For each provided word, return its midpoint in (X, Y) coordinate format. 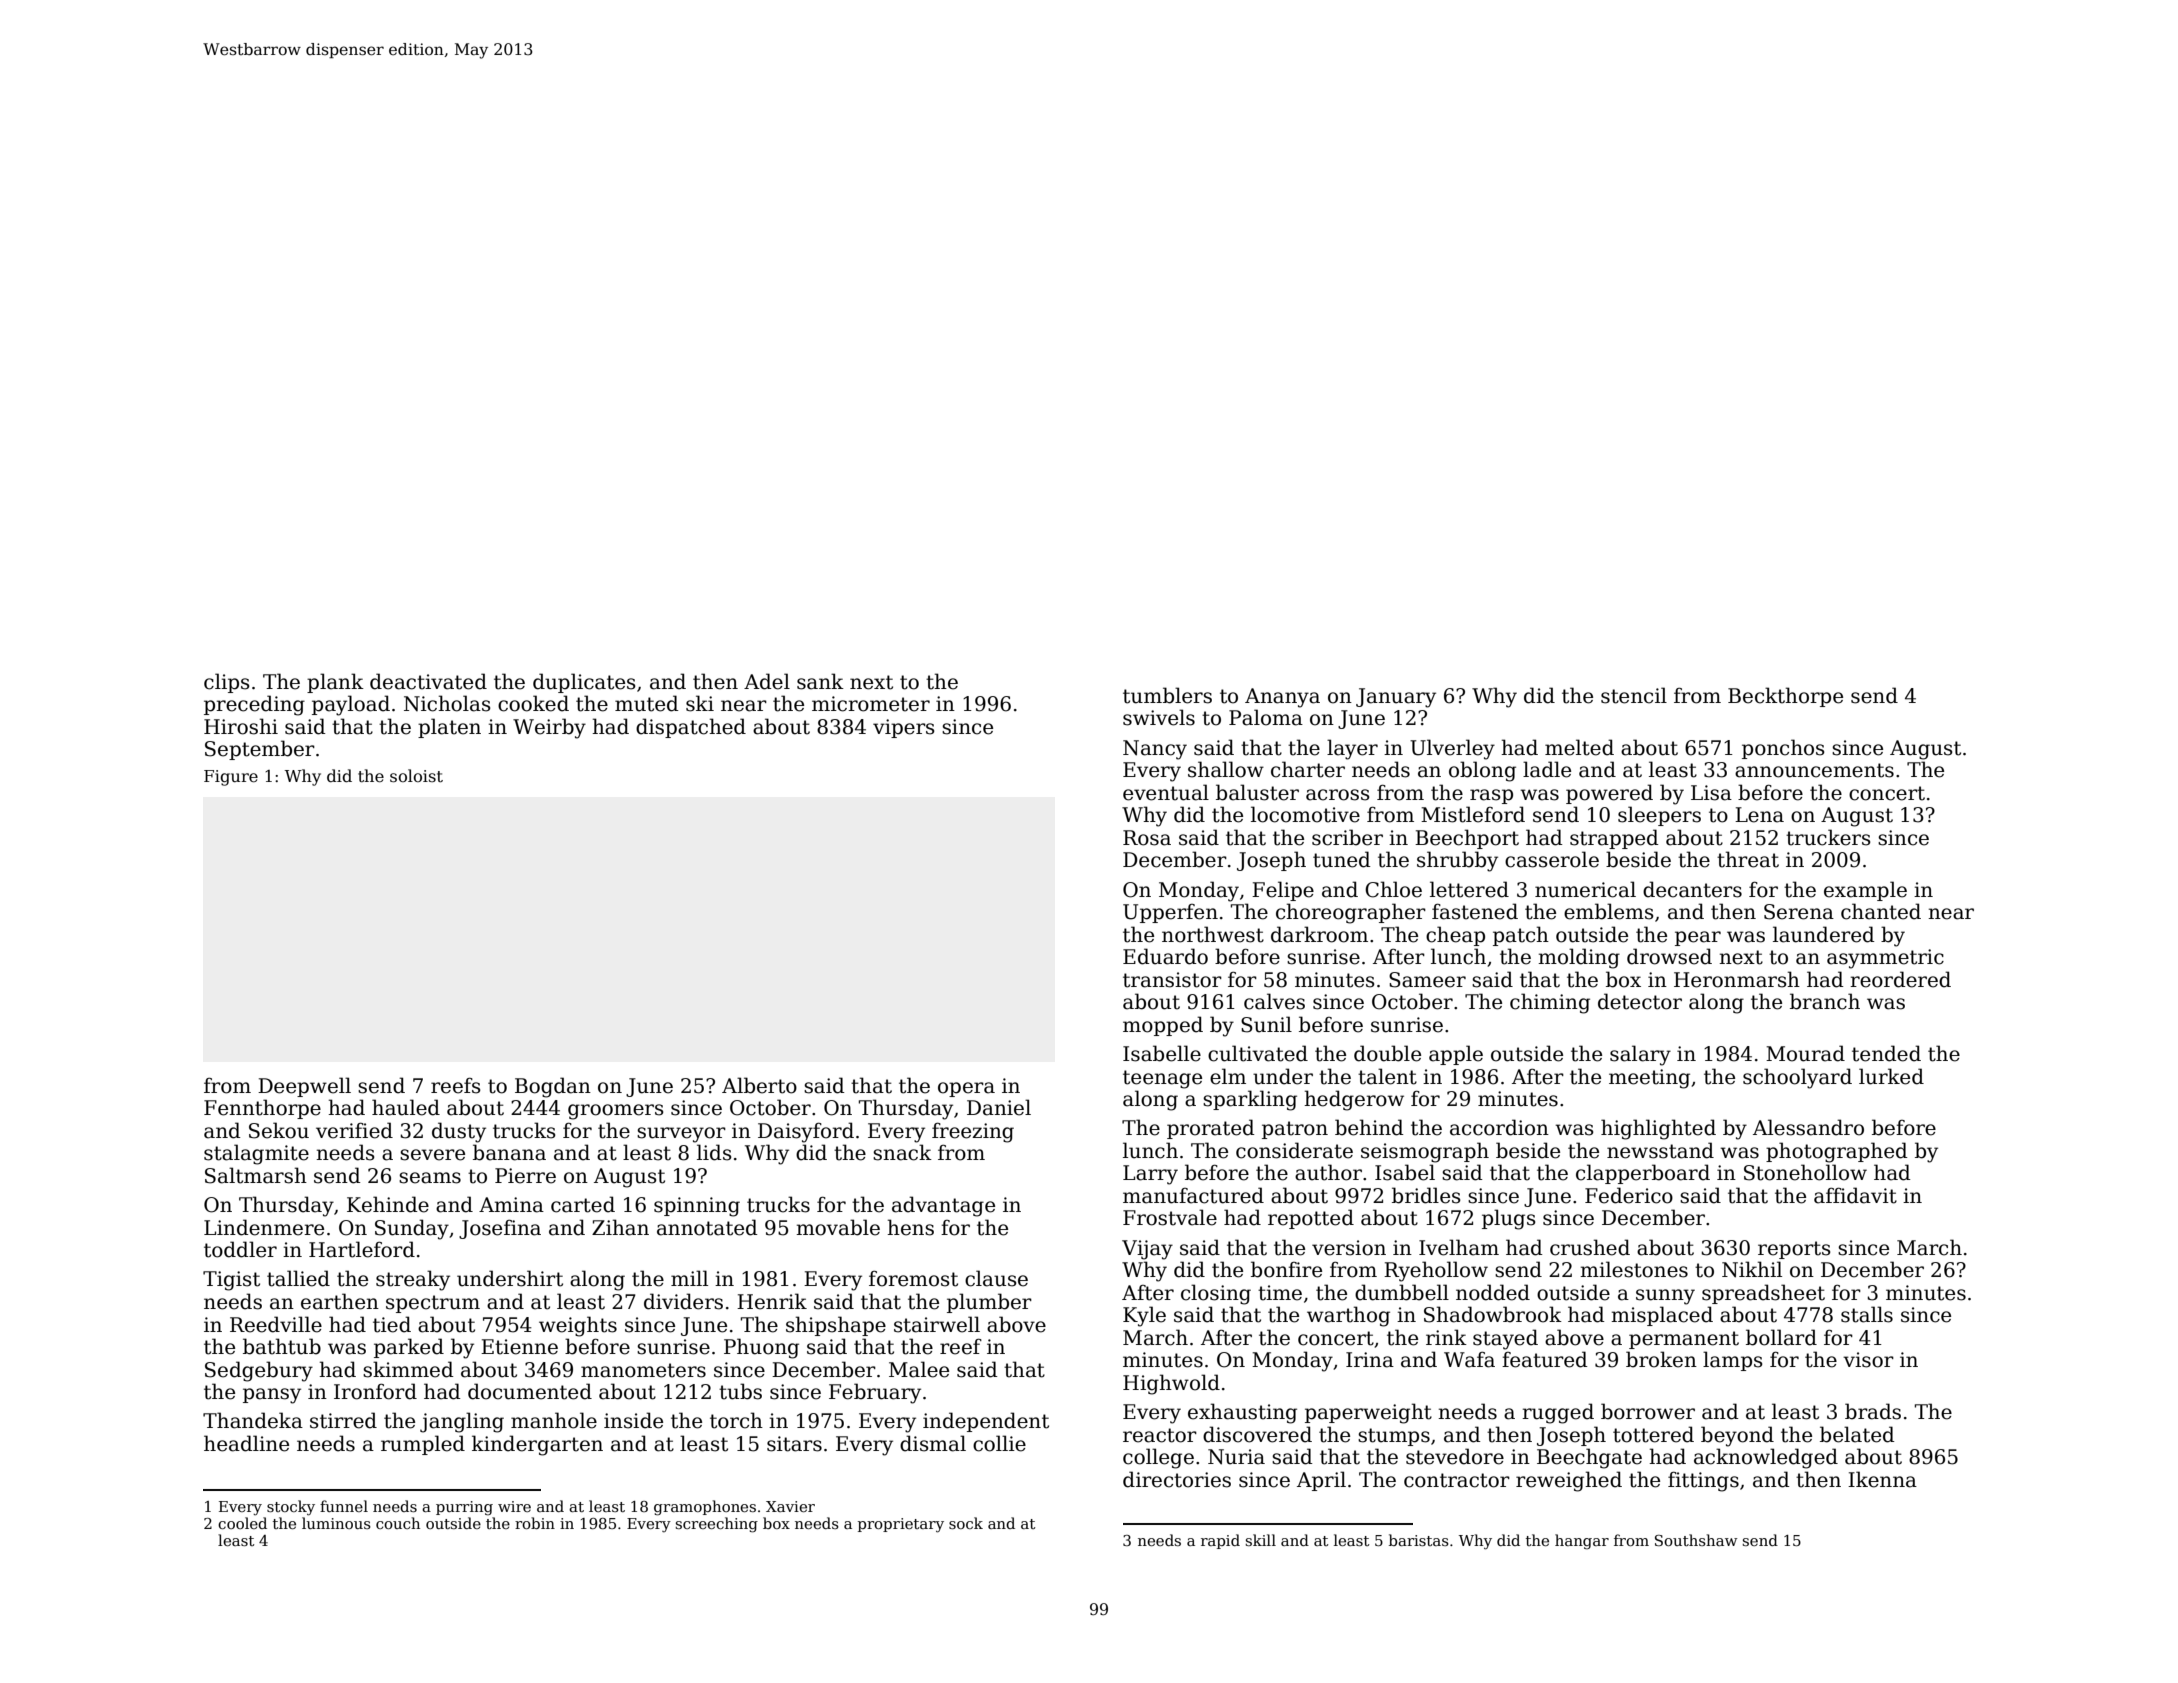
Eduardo (1165, 956)
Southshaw (1696, 1540)
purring (464, 1508)
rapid (1220, 1541)
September (260, 750)
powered (1609, 794)
